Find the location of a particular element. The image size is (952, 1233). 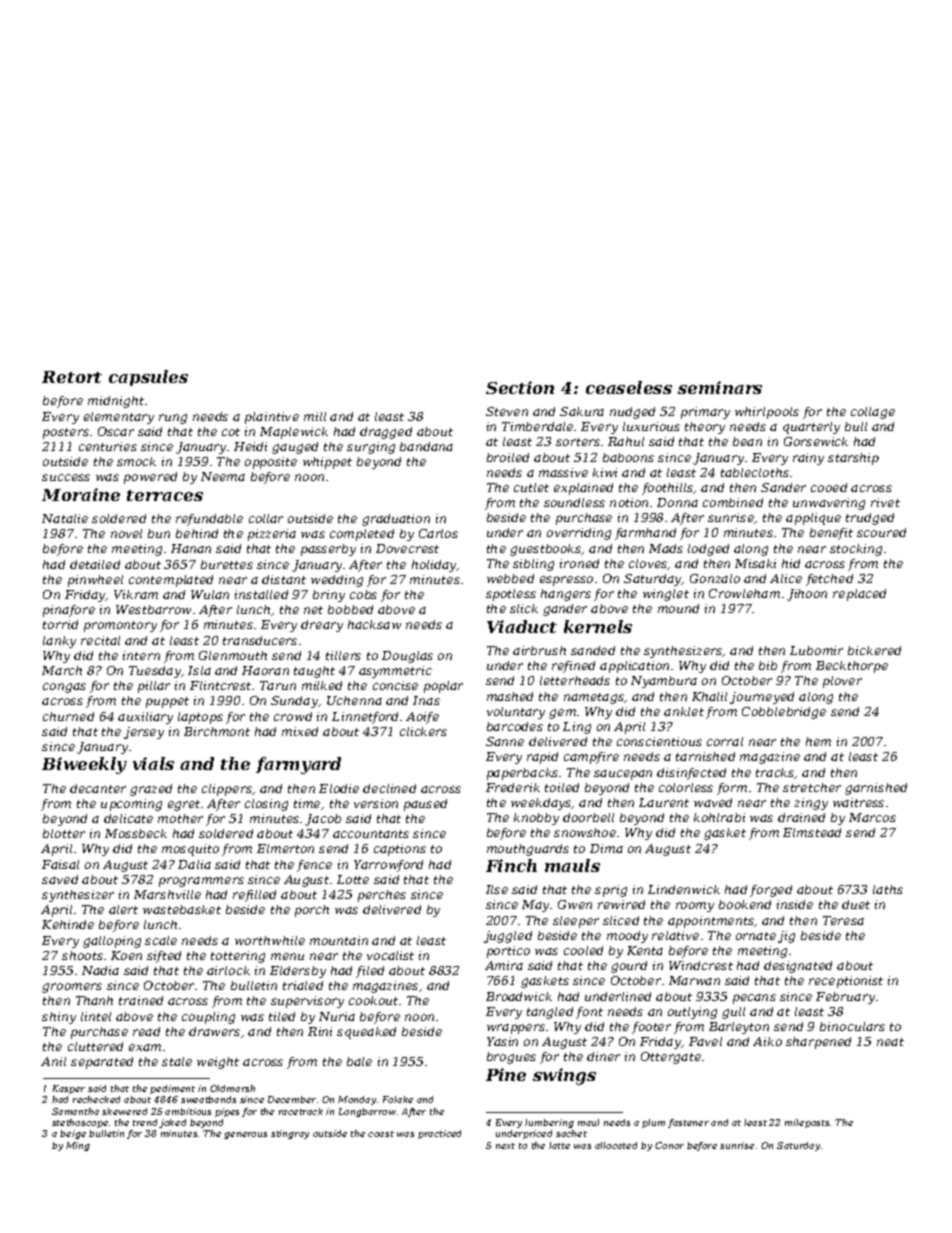

Tuesday is located at coordinates (155, 672).
